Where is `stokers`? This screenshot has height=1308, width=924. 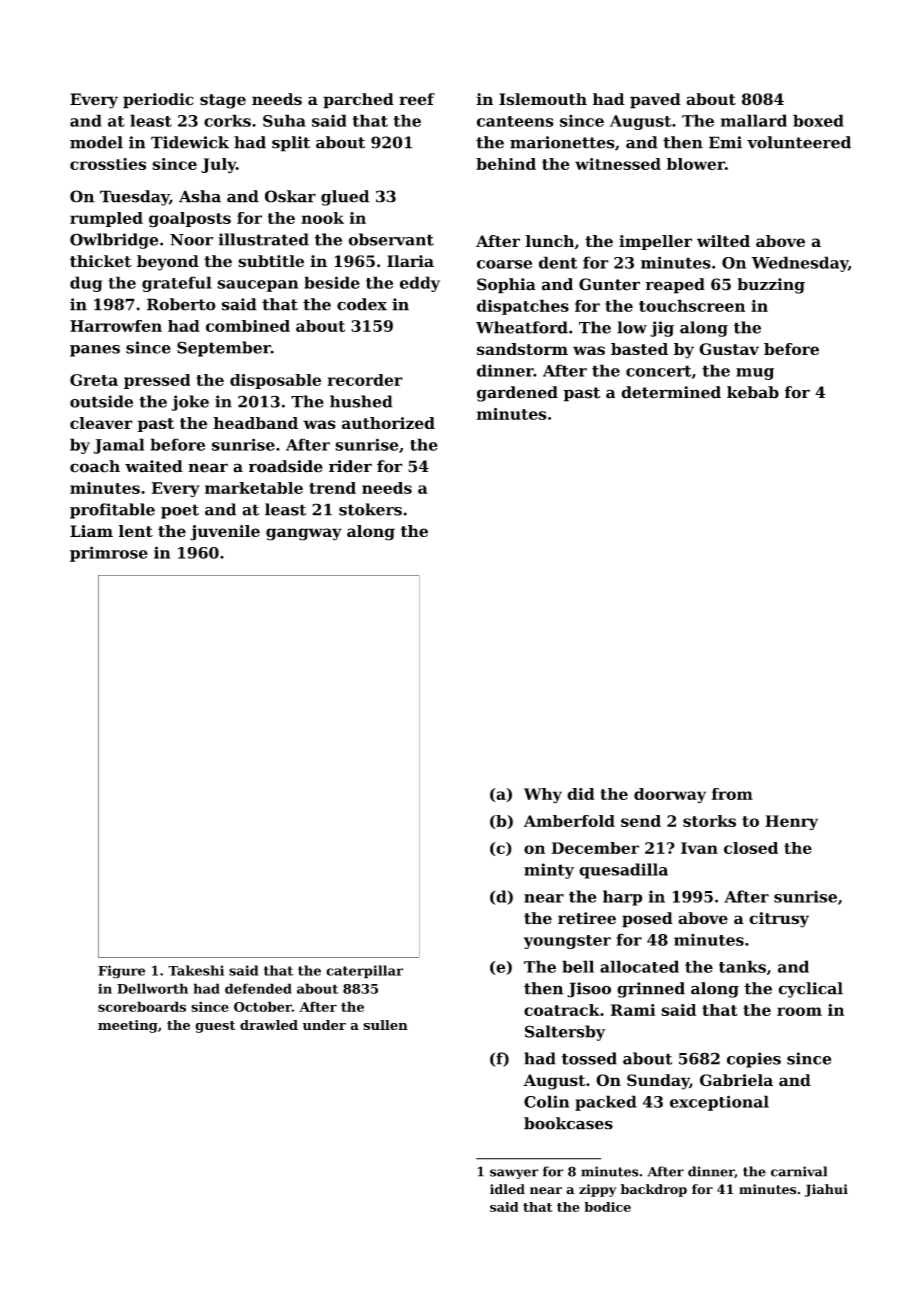 stokers is located at coordinates (370, 509).
